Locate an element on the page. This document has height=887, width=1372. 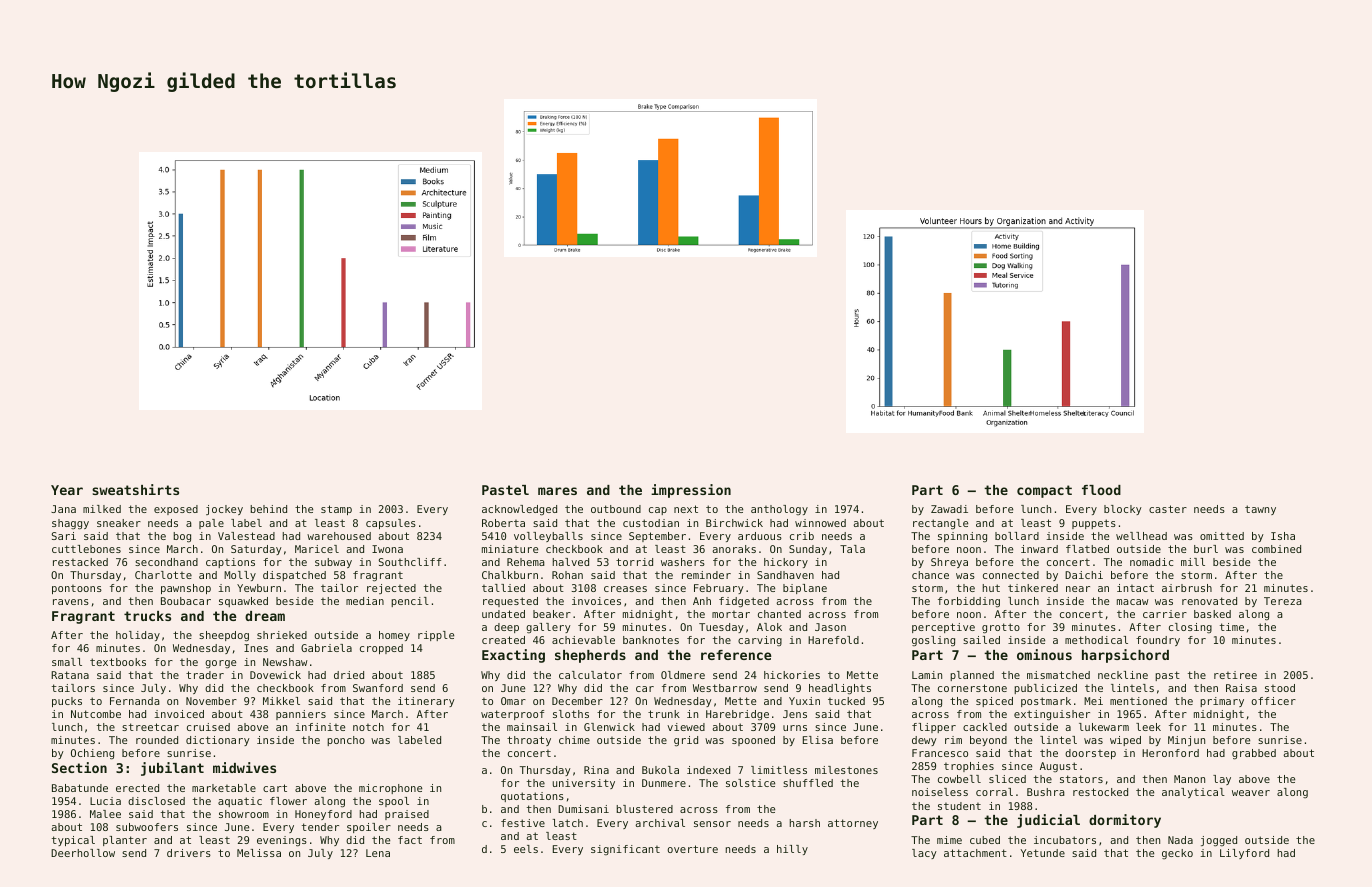
fidgeted is located at coordinates (744, 602).
